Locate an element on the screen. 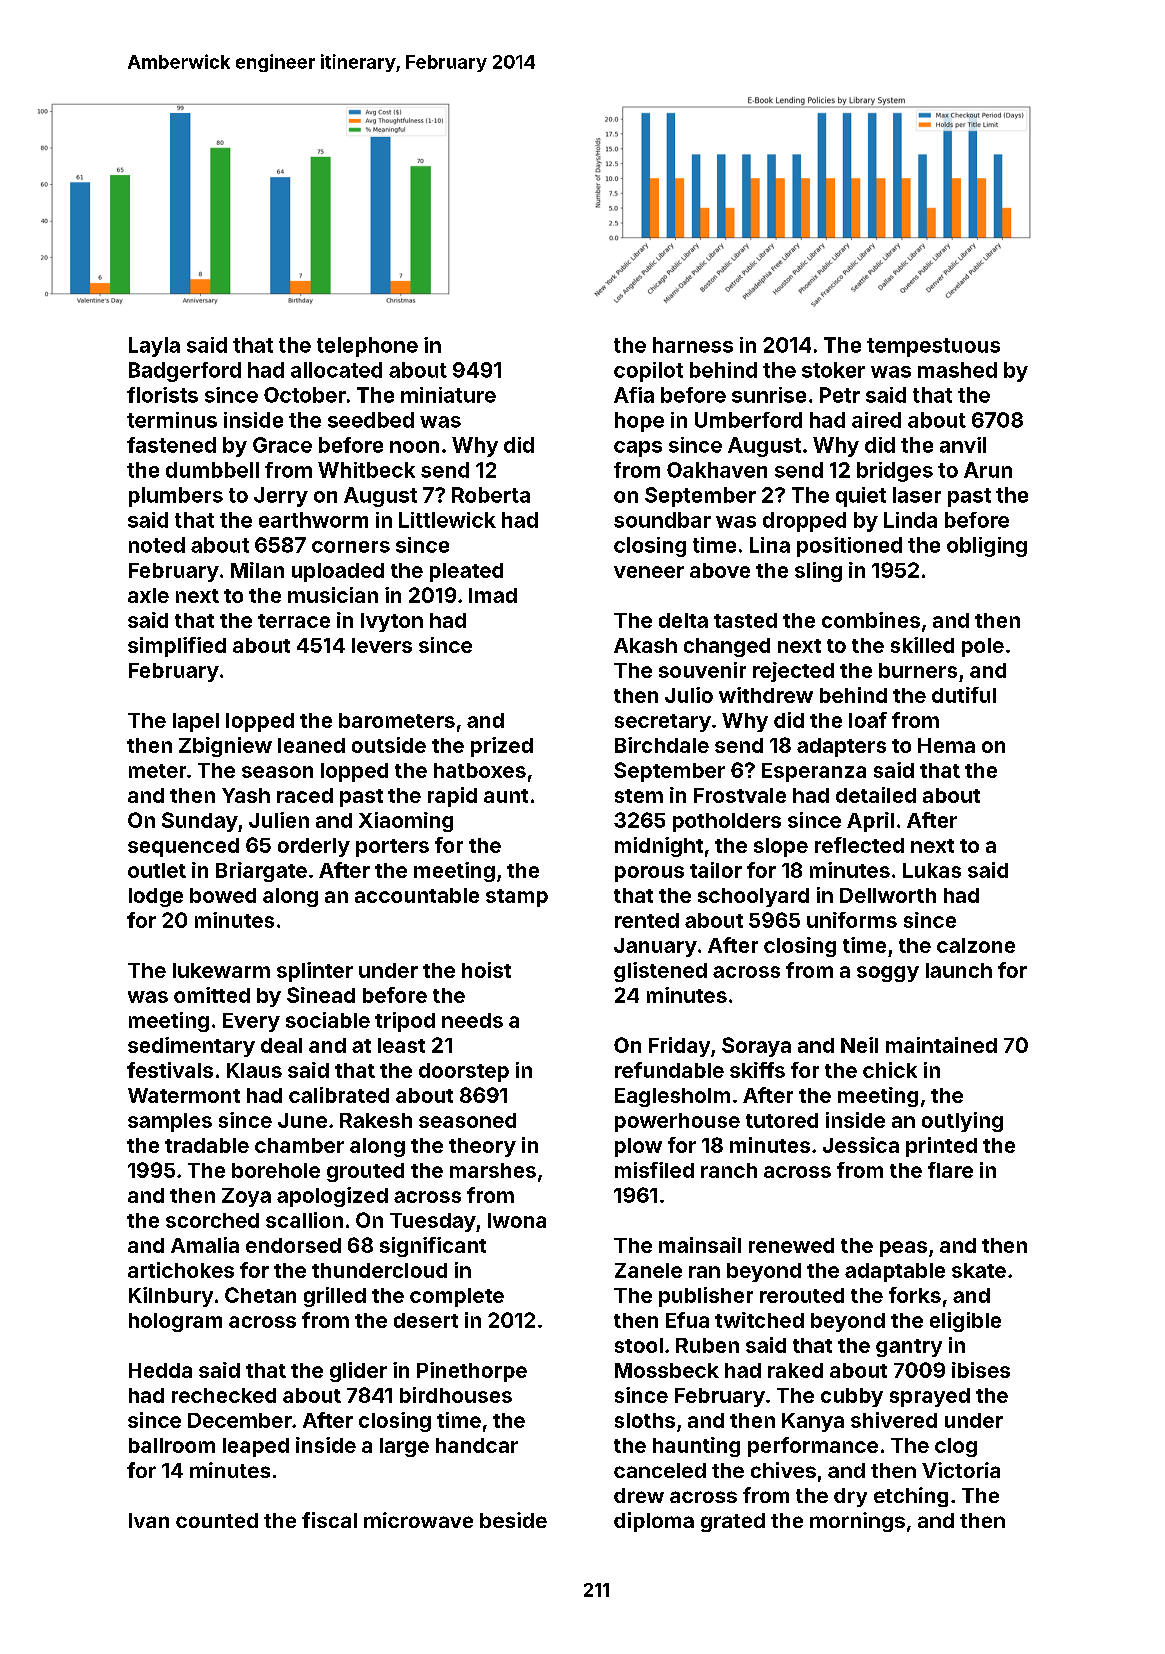 This screenshot has height=1654, width=1165. pole is located at coordinates (983, 647).
